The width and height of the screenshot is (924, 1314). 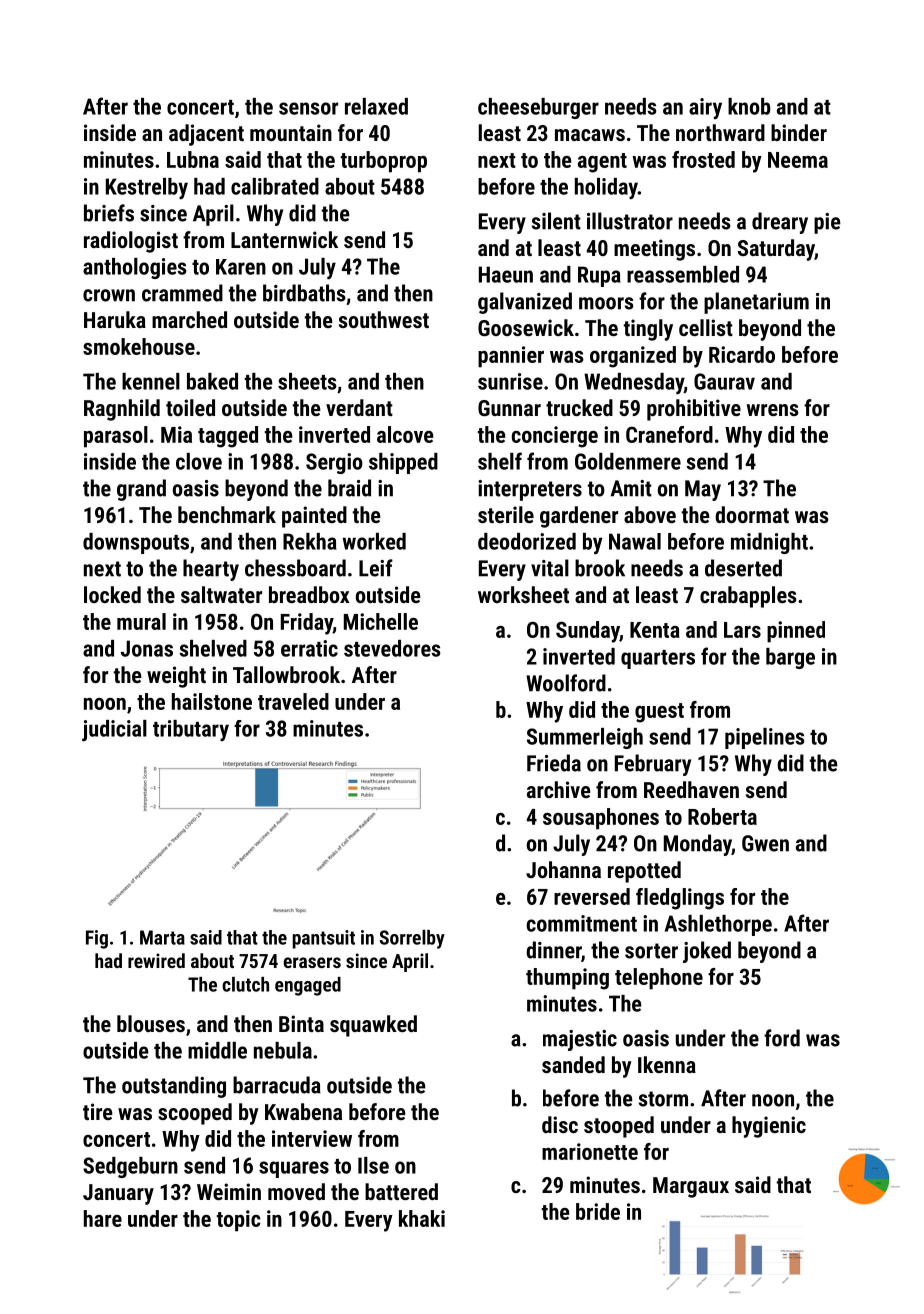 What do you see at coordinates (381, 621) in the screenshot?
I see `Michelle` at bounding box center [381, 621].
